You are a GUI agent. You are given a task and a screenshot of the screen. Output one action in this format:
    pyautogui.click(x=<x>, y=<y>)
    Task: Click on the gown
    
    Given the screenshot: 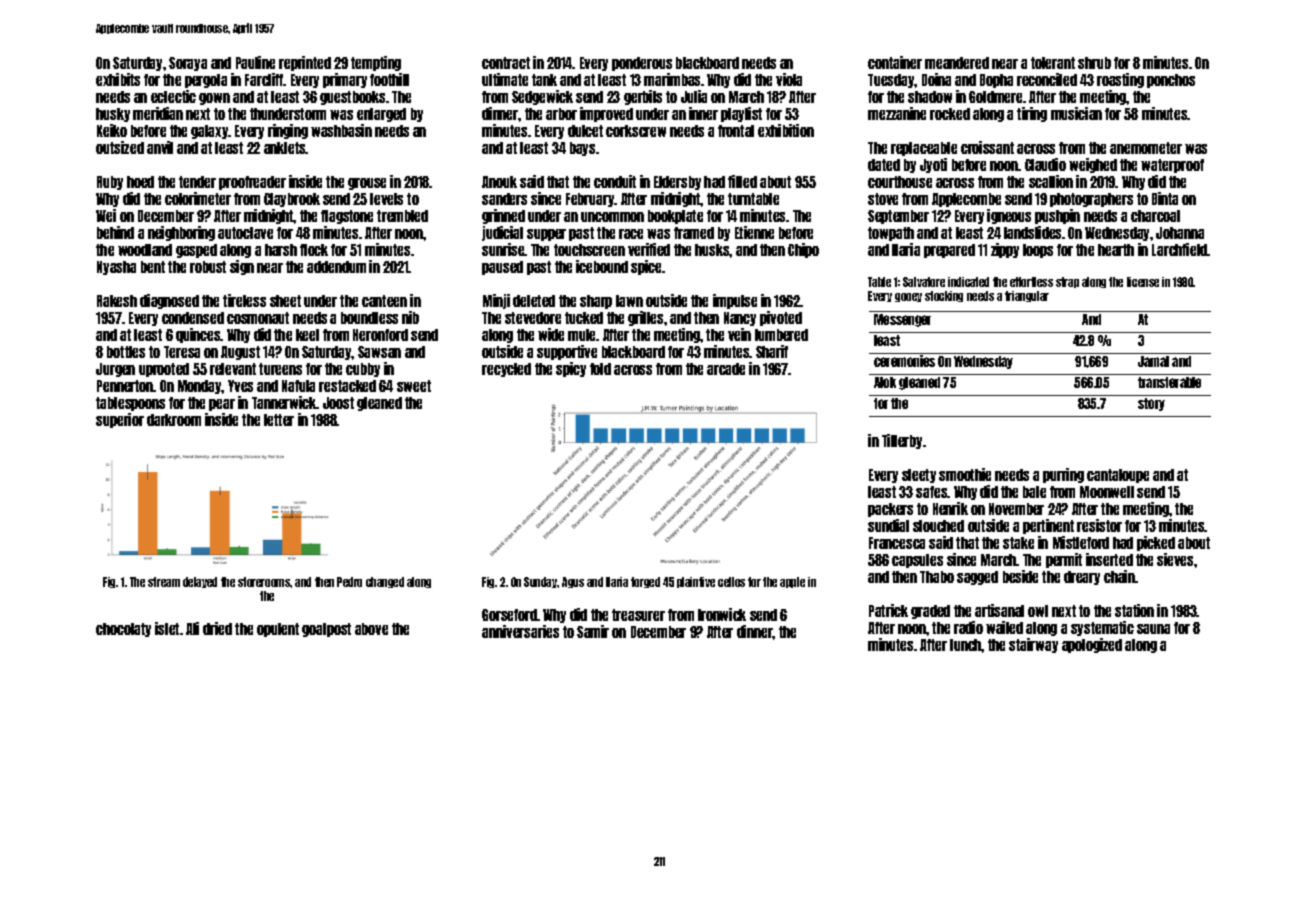 What is the action you would take?
    pyautogui.click(x=214, y=99)
